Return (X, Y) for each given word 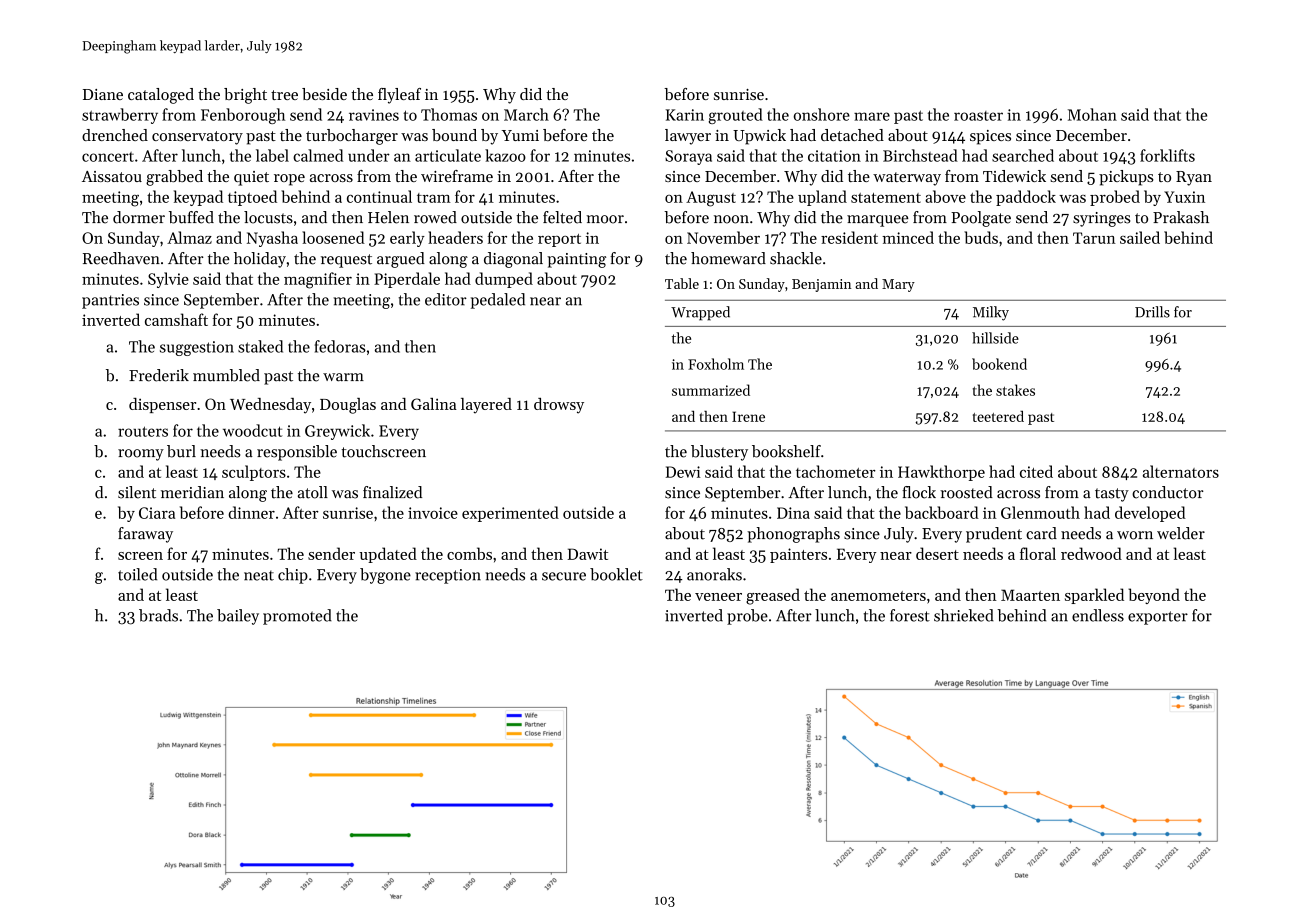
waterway (907, 179)
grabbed (174, 178)
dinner (251, 512)
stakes (1015, 390)
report (559, 240)
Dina (793, 513)
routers (143, 431)
